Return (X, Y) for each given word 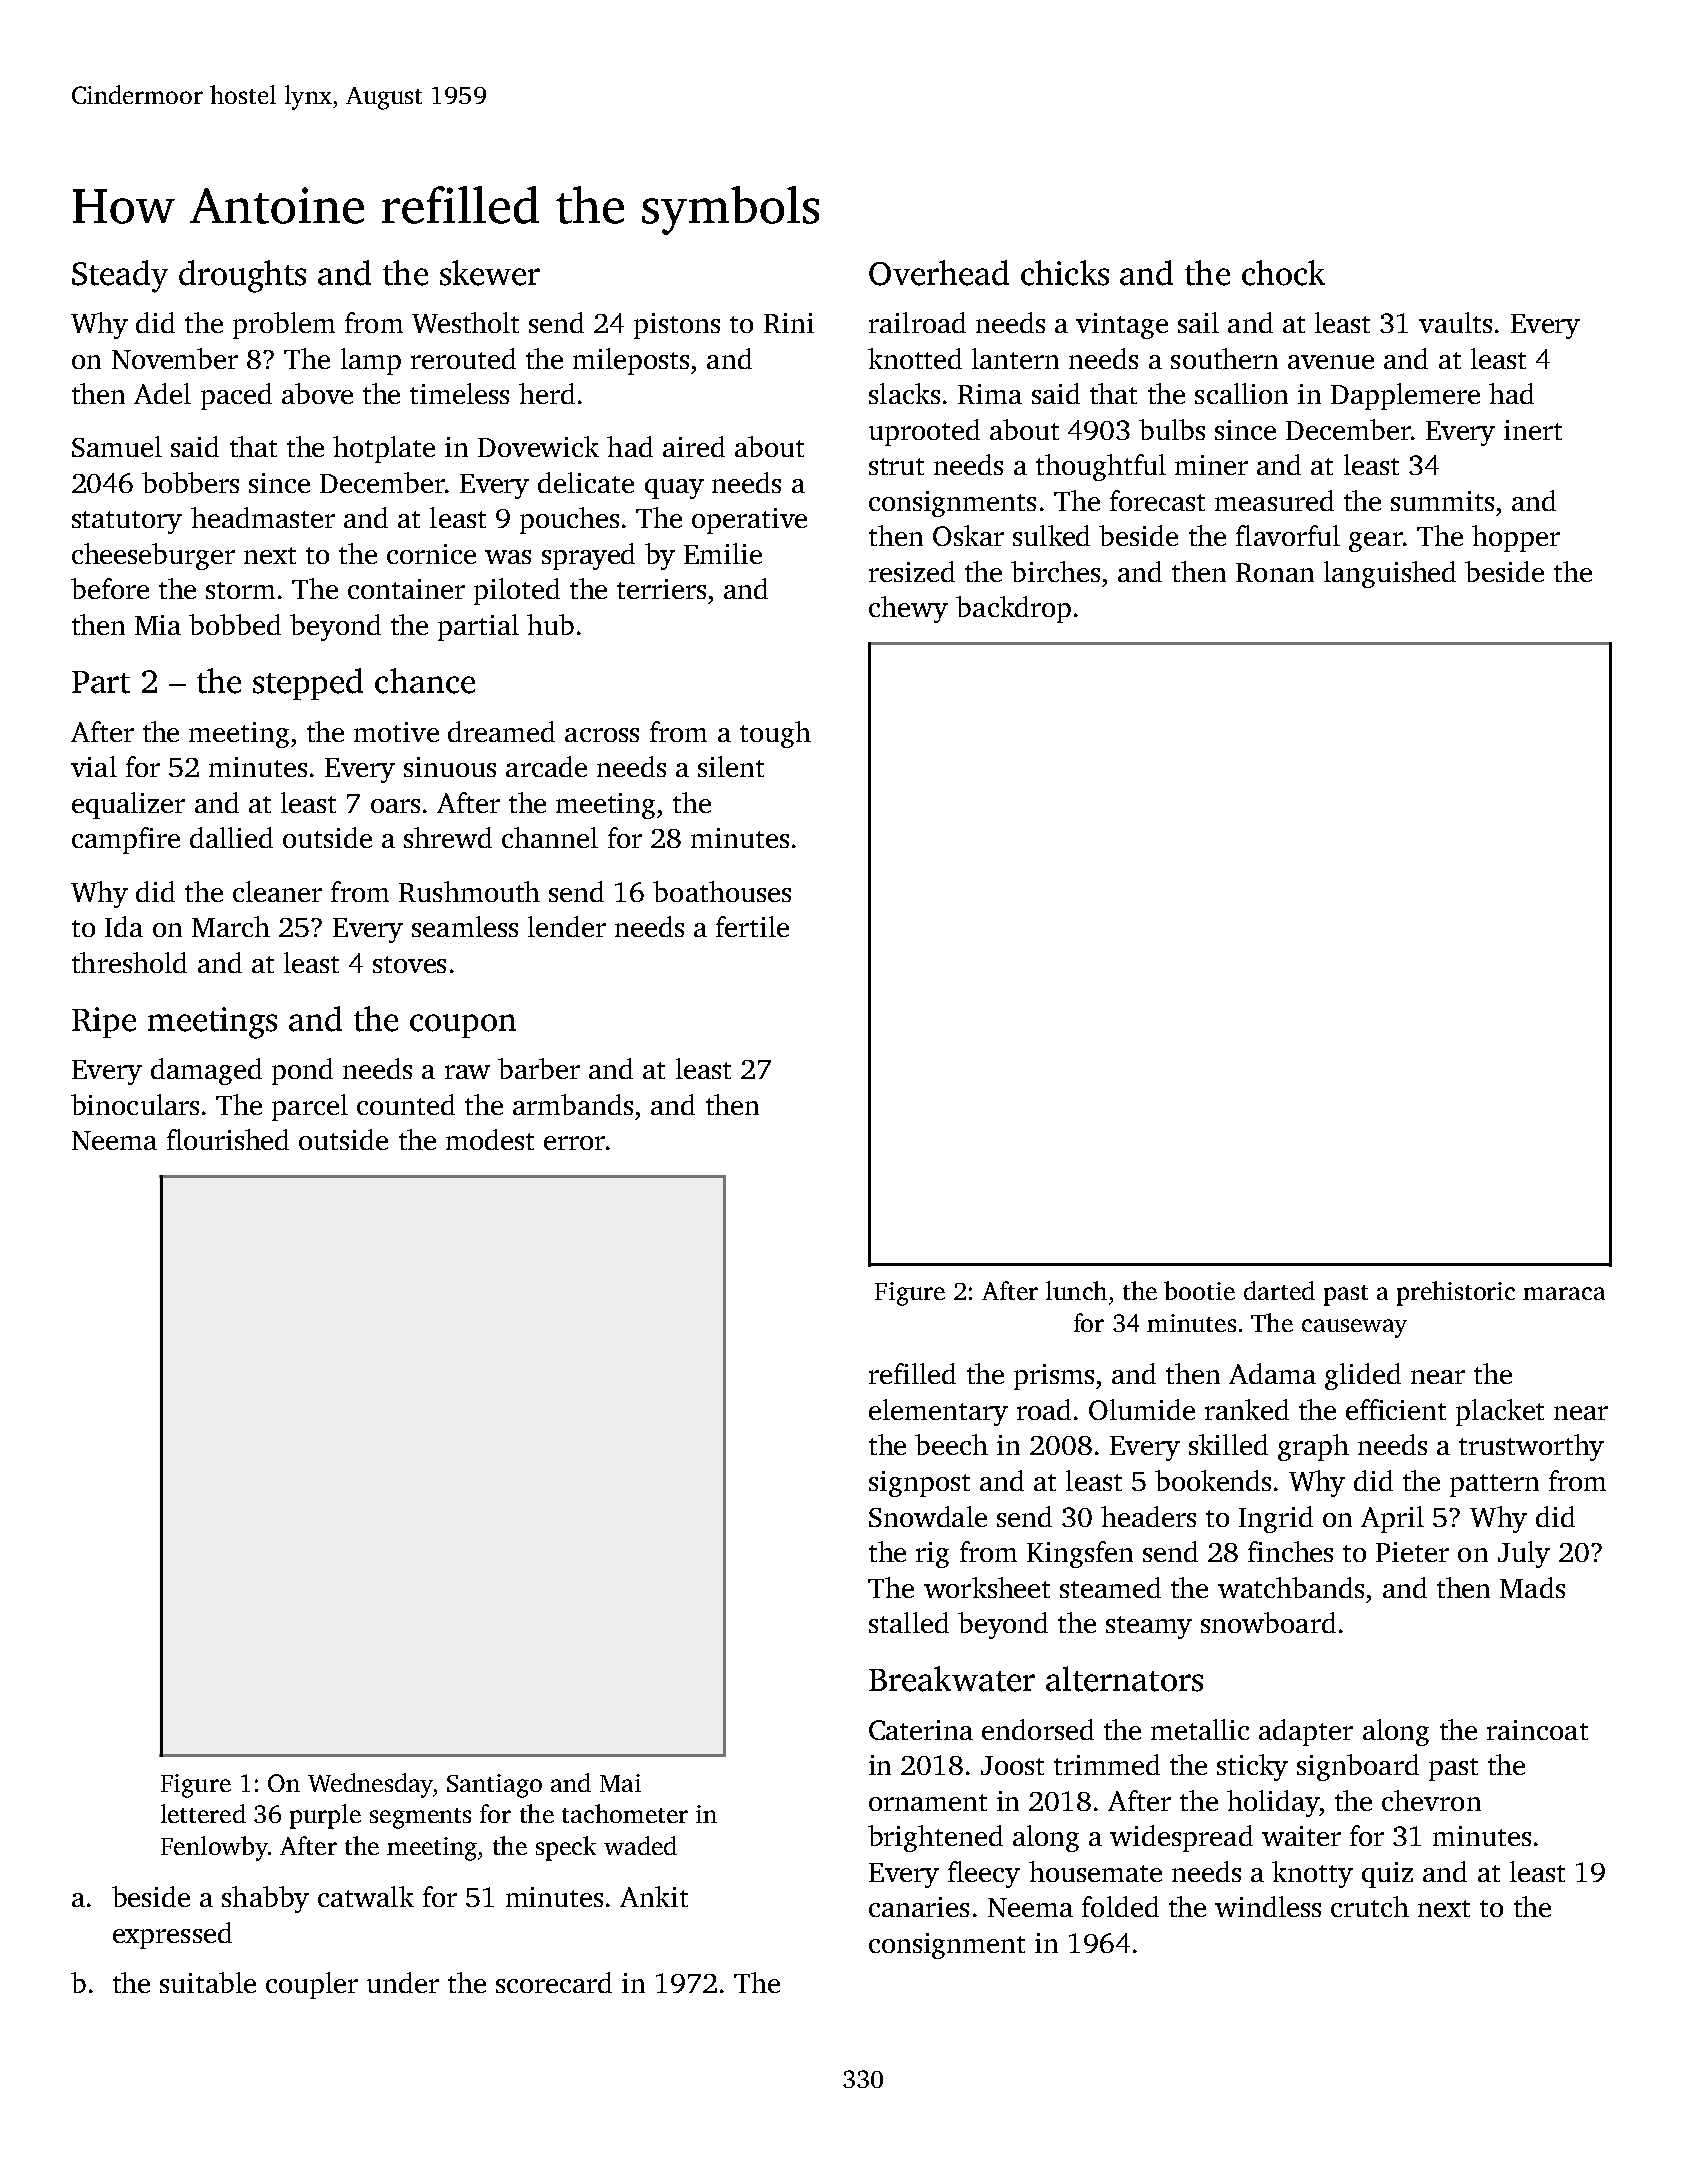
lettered (203, 1813)
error (574, 1143)
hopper (1516, 538)
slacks (904, 393)
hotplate (384, 449)
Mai (620, 1783)
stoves (409, 964)
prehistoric (1456, 1293)
